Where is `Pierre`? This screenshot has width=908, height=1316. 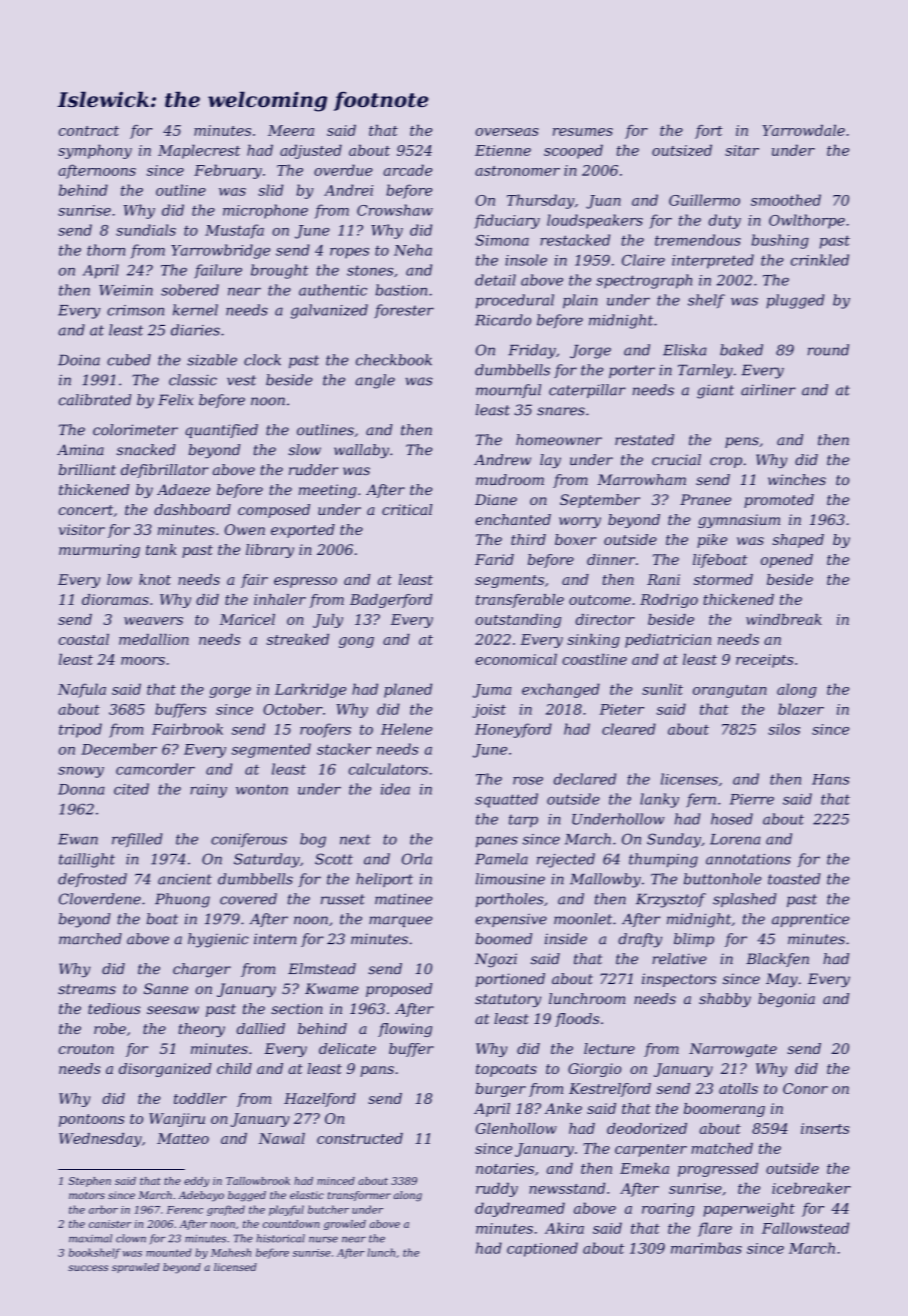 Pierre is located at coordinates (752, 799).
